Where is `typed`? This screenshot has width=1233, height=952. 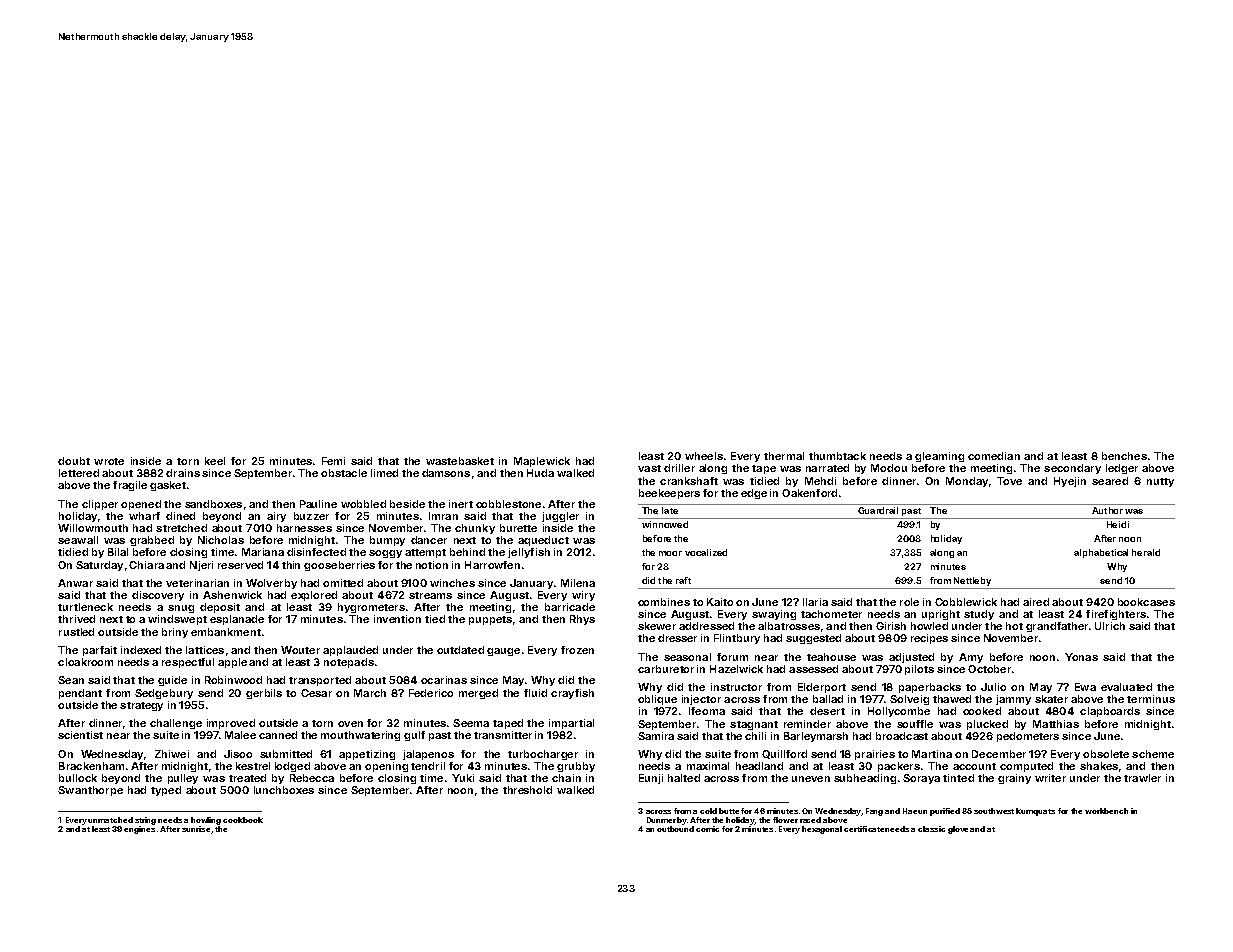
typed is located at coordinates (166, 791).
